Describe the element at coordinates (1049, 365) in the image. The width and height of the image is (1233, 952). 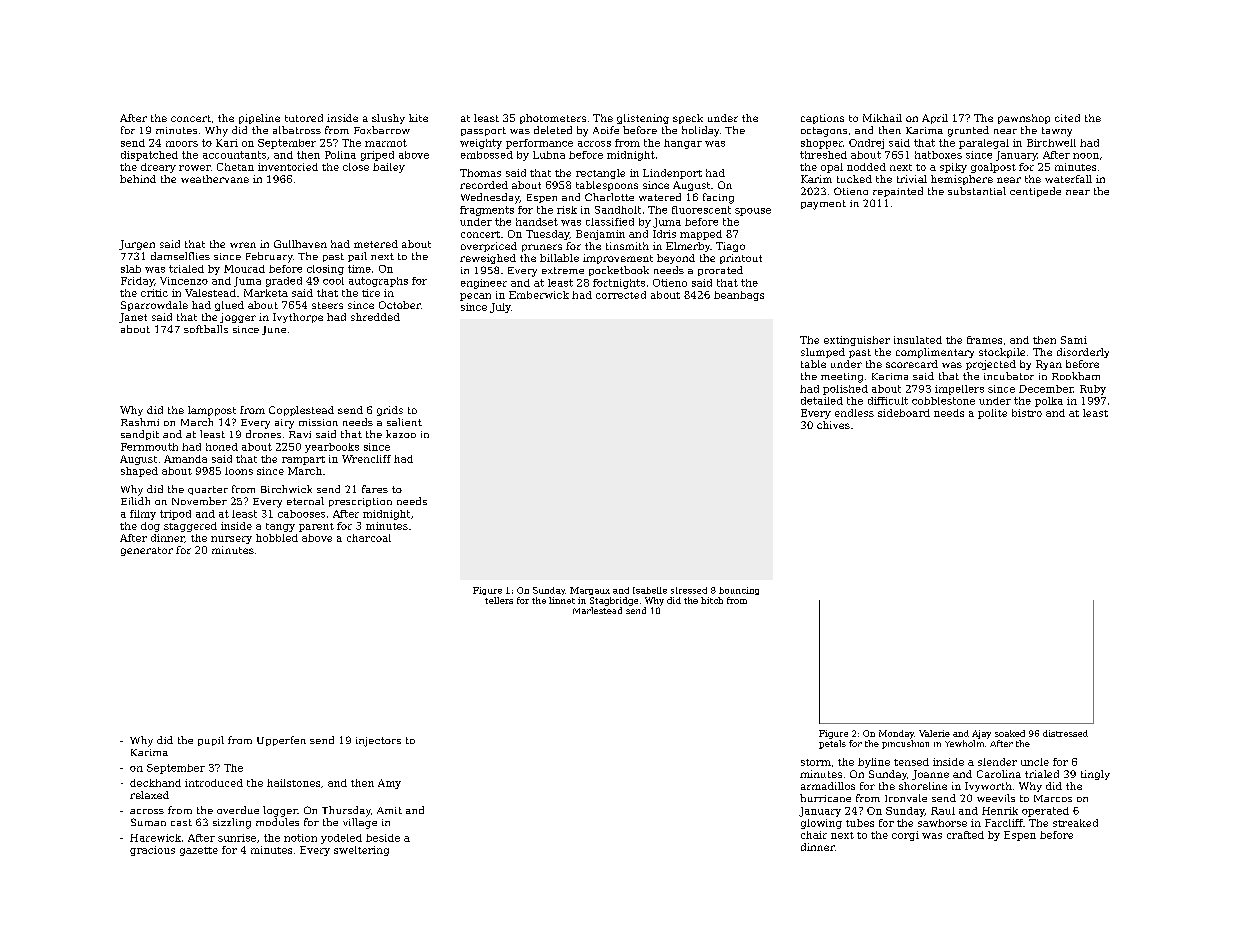
I see `Ryan` at that location.
